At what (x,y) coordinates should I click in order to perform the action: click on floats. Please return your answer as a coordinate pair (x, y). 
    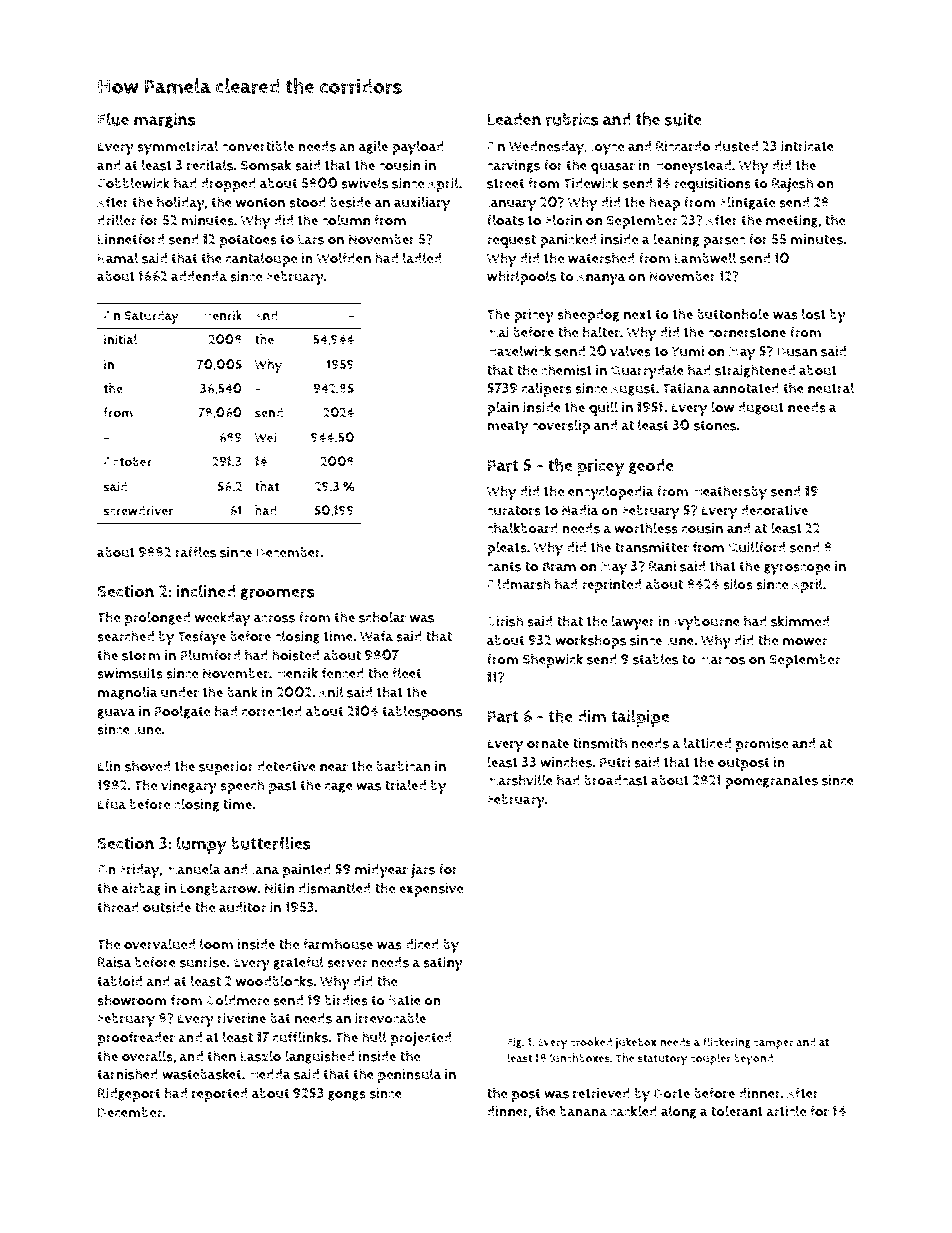
    Looking at the image, I should click on (505, 220).
